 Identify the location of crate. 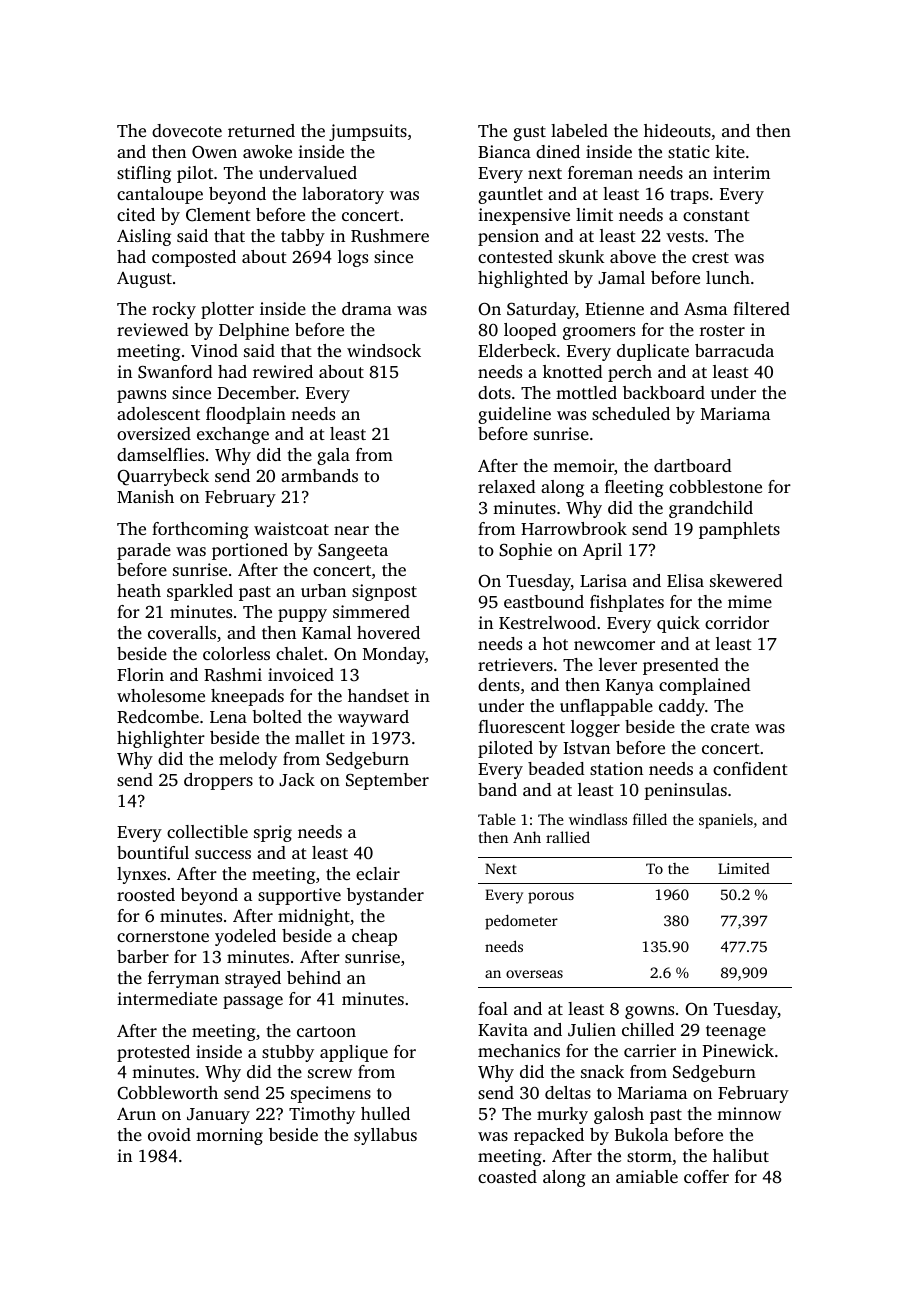
(730, 727).
